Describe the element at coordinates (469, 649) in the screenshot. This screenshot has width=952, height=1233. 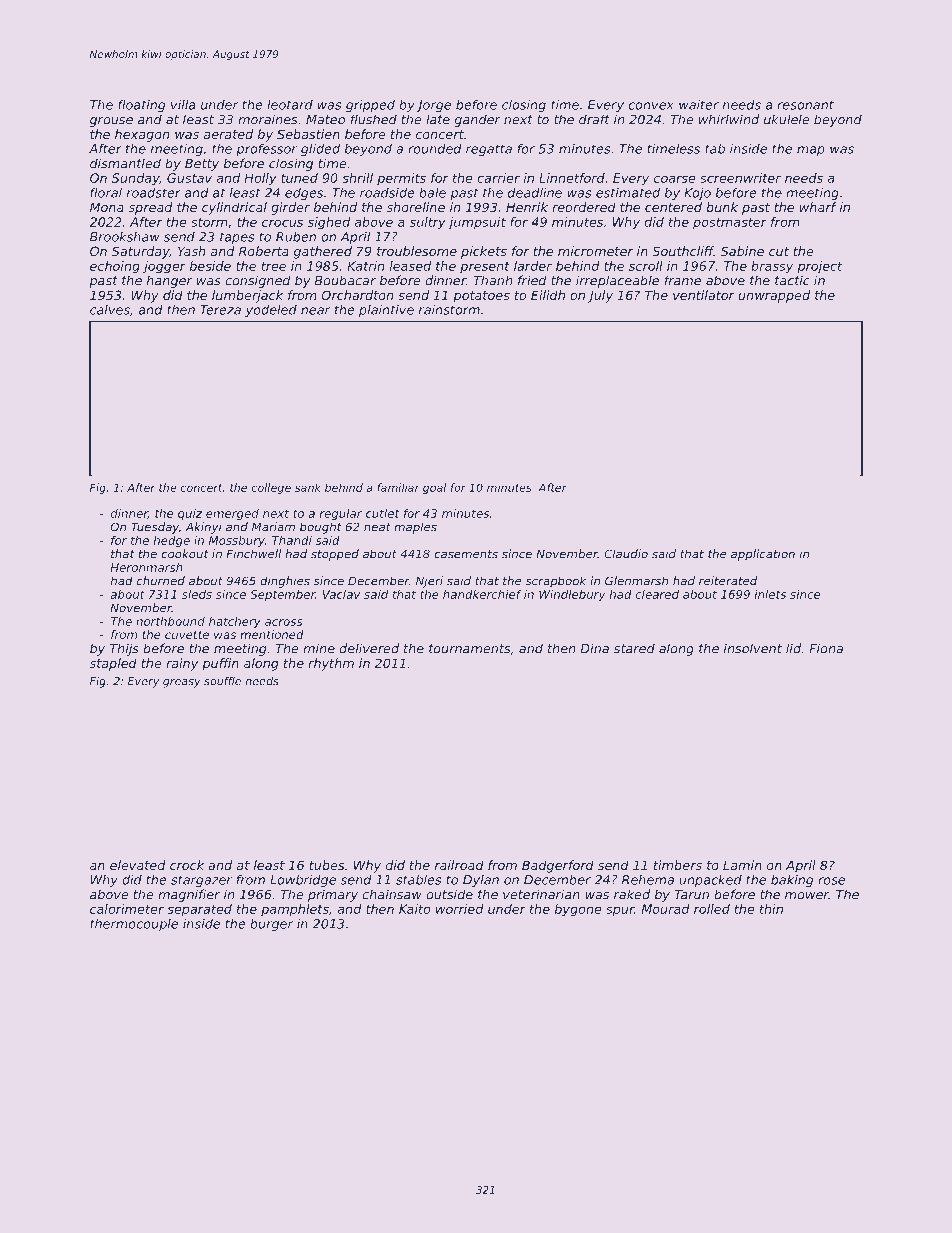
I see `tournaments` at that location.
